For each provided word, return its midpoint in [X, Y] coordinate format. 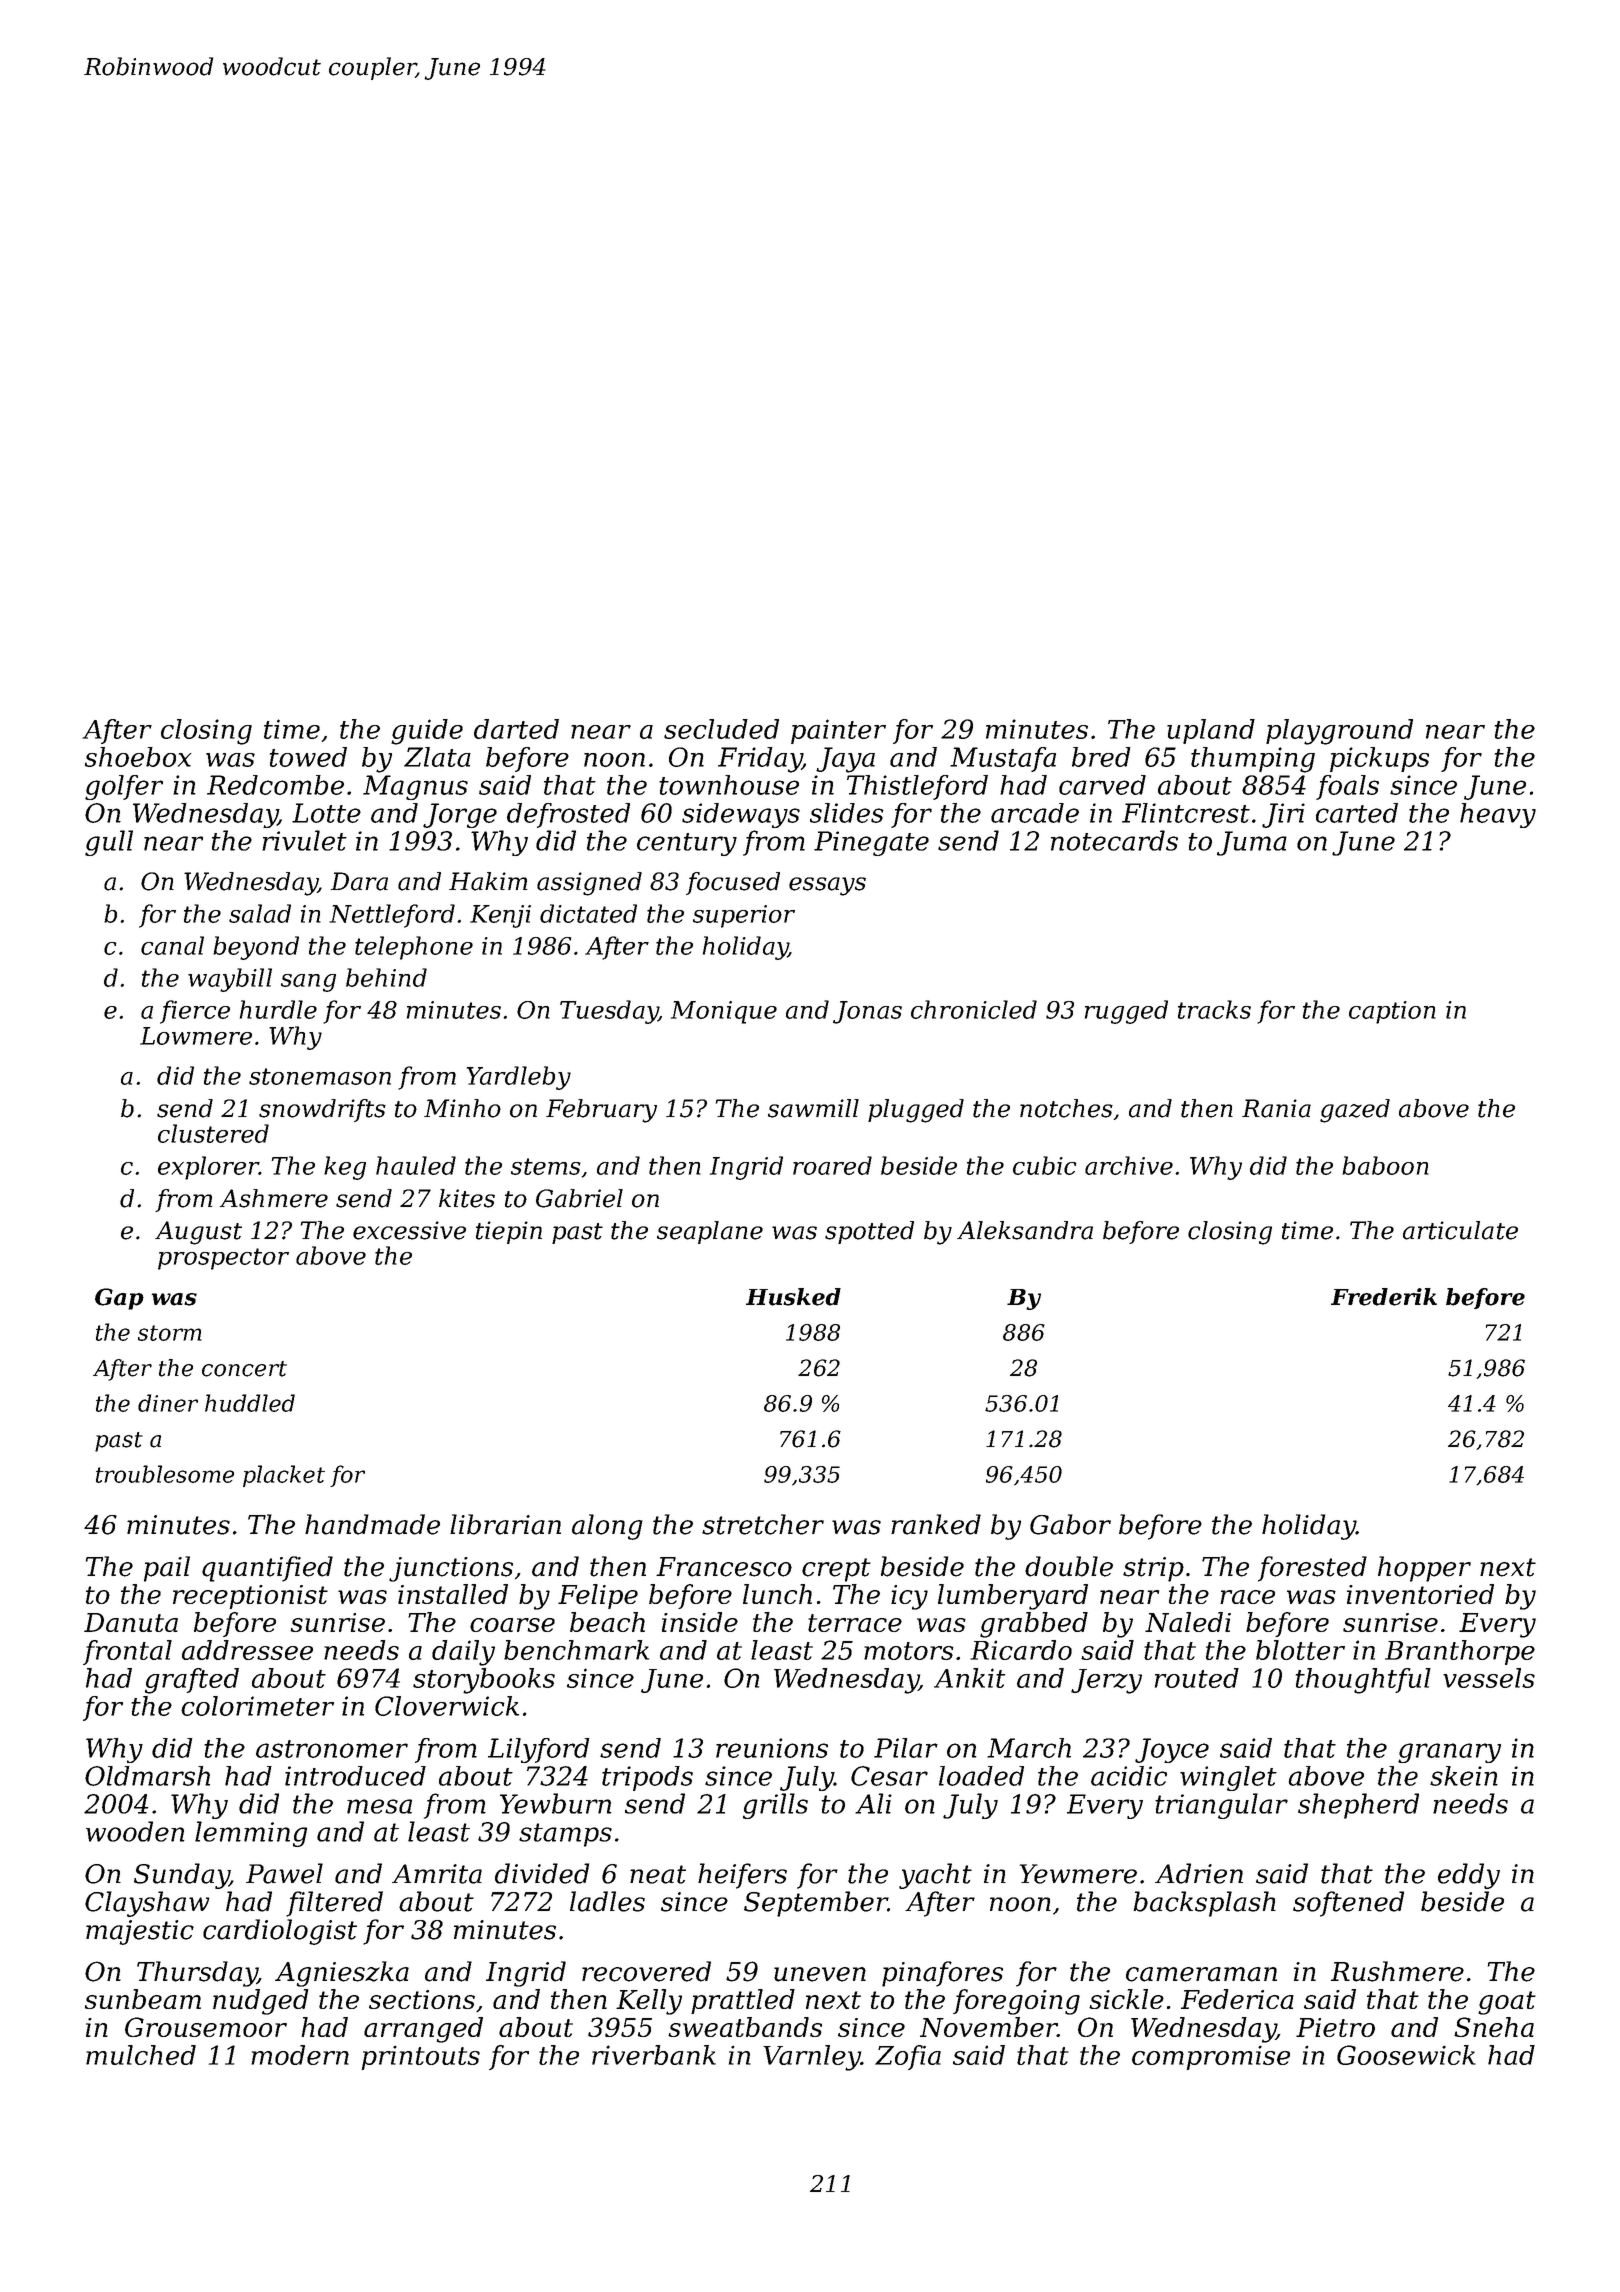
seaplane [710, 1232]
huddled [250, 1403]
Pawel [284, 1873]
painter [838, 731]
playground [1339, 732]
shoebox [138, 757]
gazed [1355, 1111]
